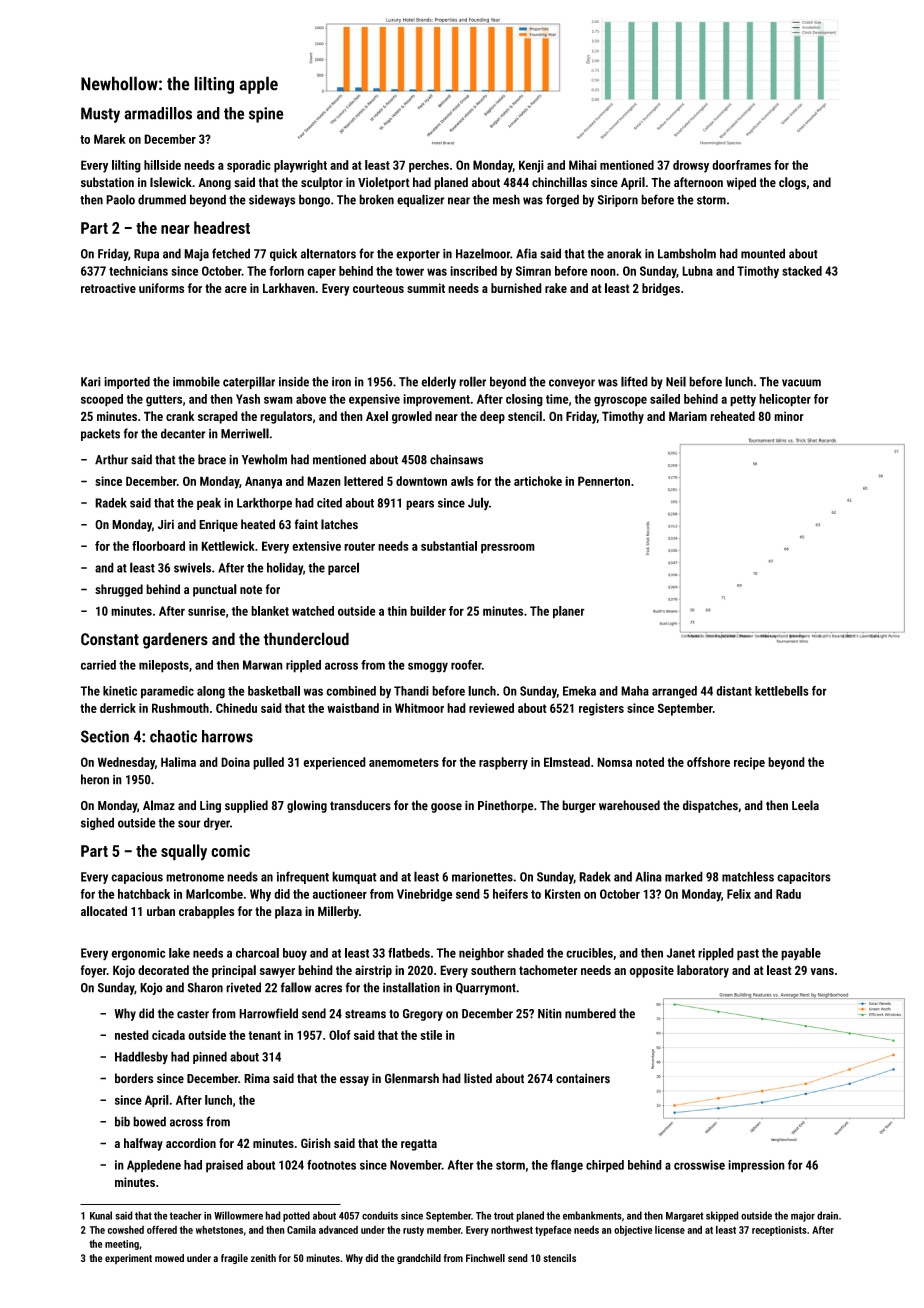  What do you see at coordinates (486, 989) in the image?
I see `Quarrymont` at bounding box center [486, 989].
